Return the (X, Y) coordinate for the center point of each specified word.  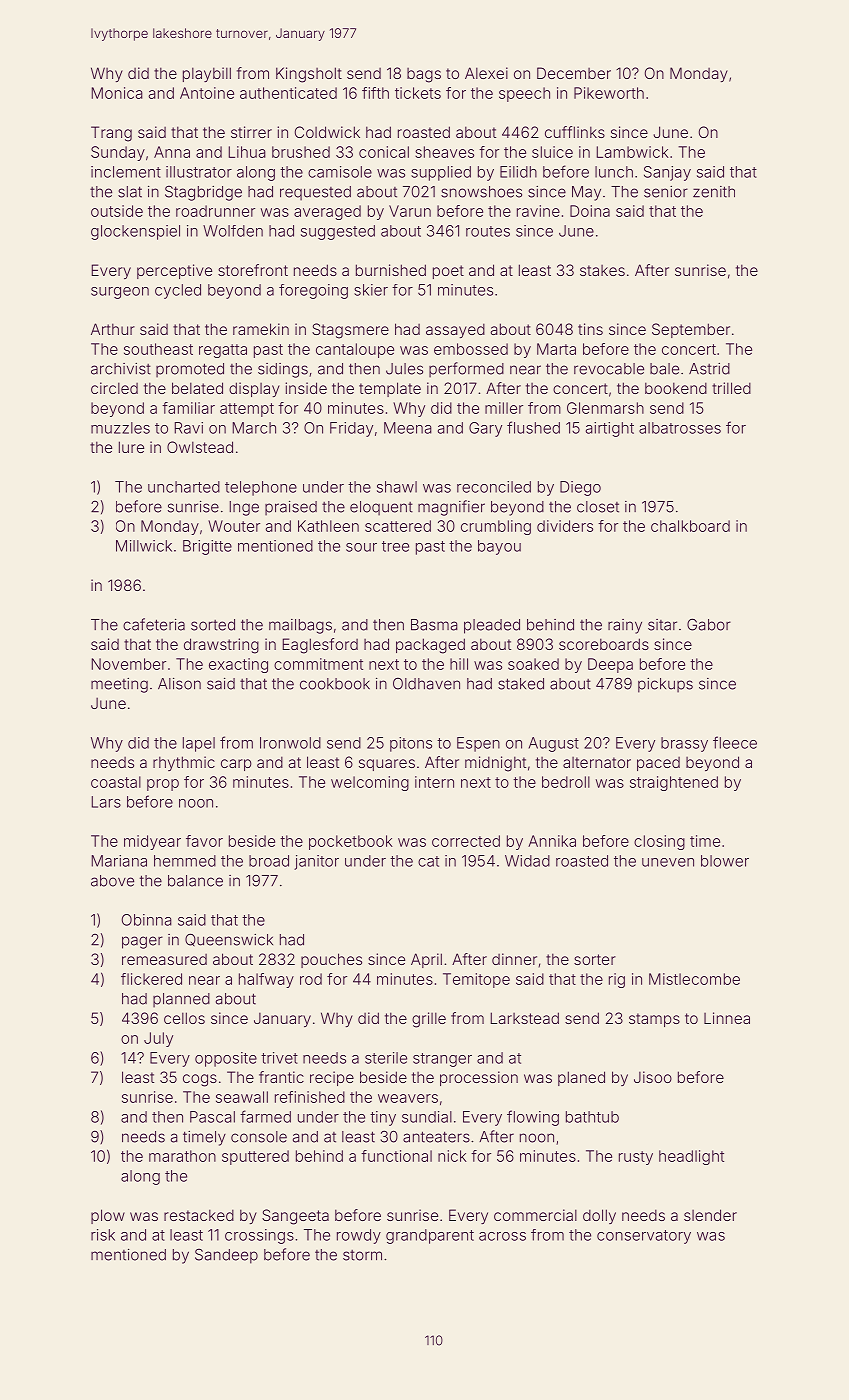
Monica (117, 93)
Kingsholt (309, 75)
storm (362, 1255)
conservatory (644, 1237)
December (574, 73)
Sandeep (226, 1256)
